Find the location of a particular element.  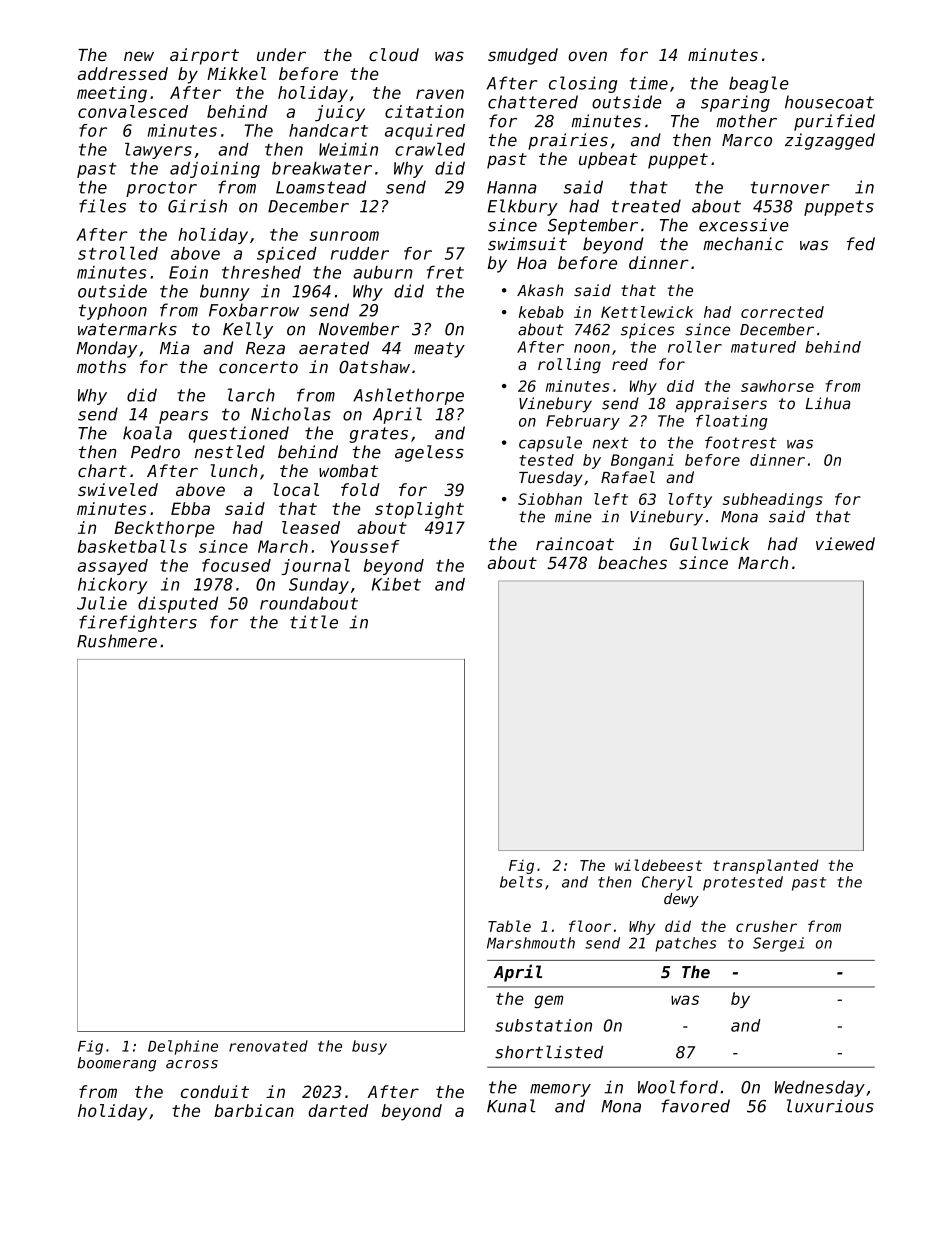

luxurious is located at coordinates (830, 1106).
